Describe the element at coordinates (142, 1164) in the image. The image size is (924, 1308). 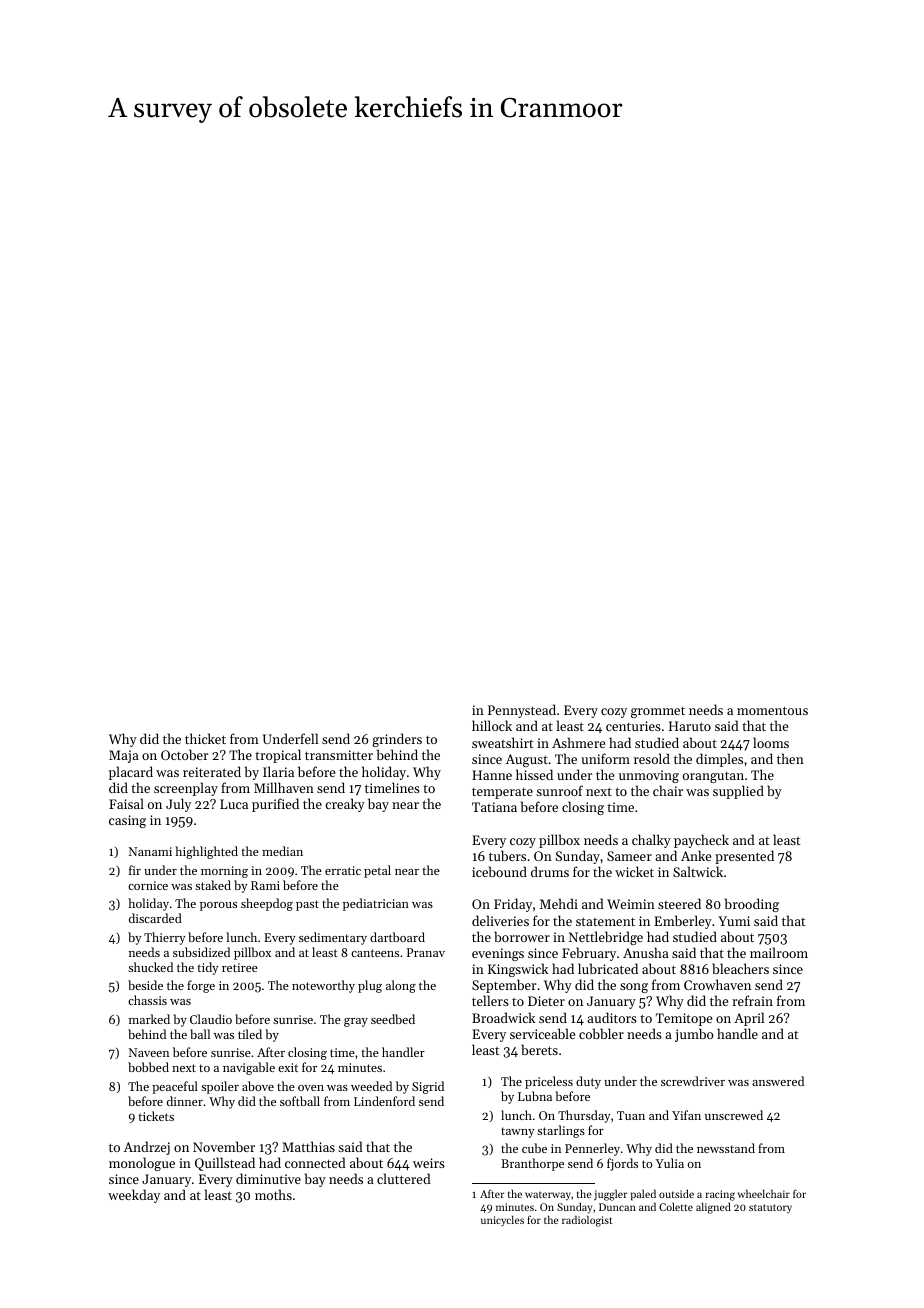
I see `monologue` at that location.
